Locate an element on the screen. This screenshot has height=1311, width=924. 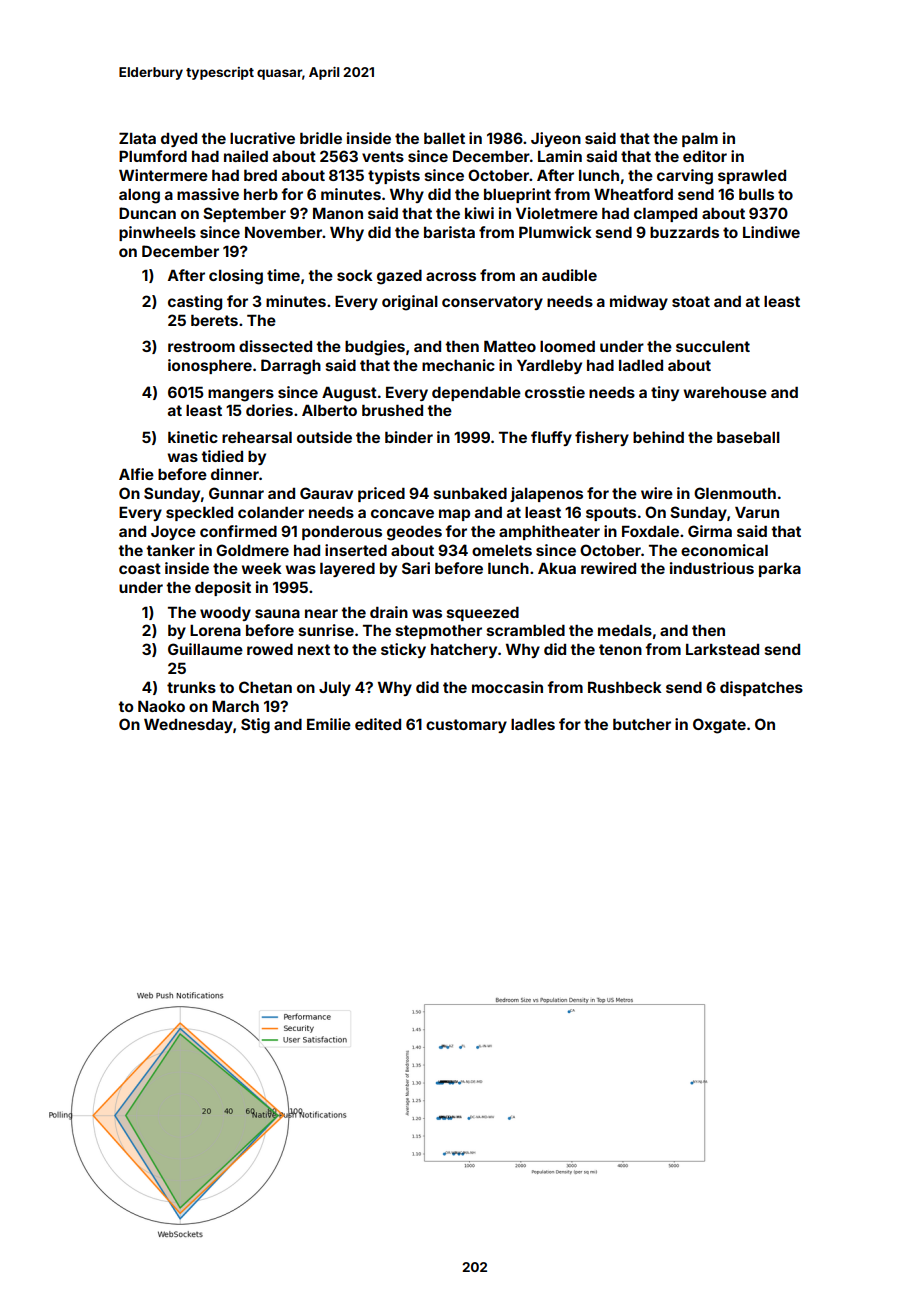
warehouse is located at coordinates (725, 392).
